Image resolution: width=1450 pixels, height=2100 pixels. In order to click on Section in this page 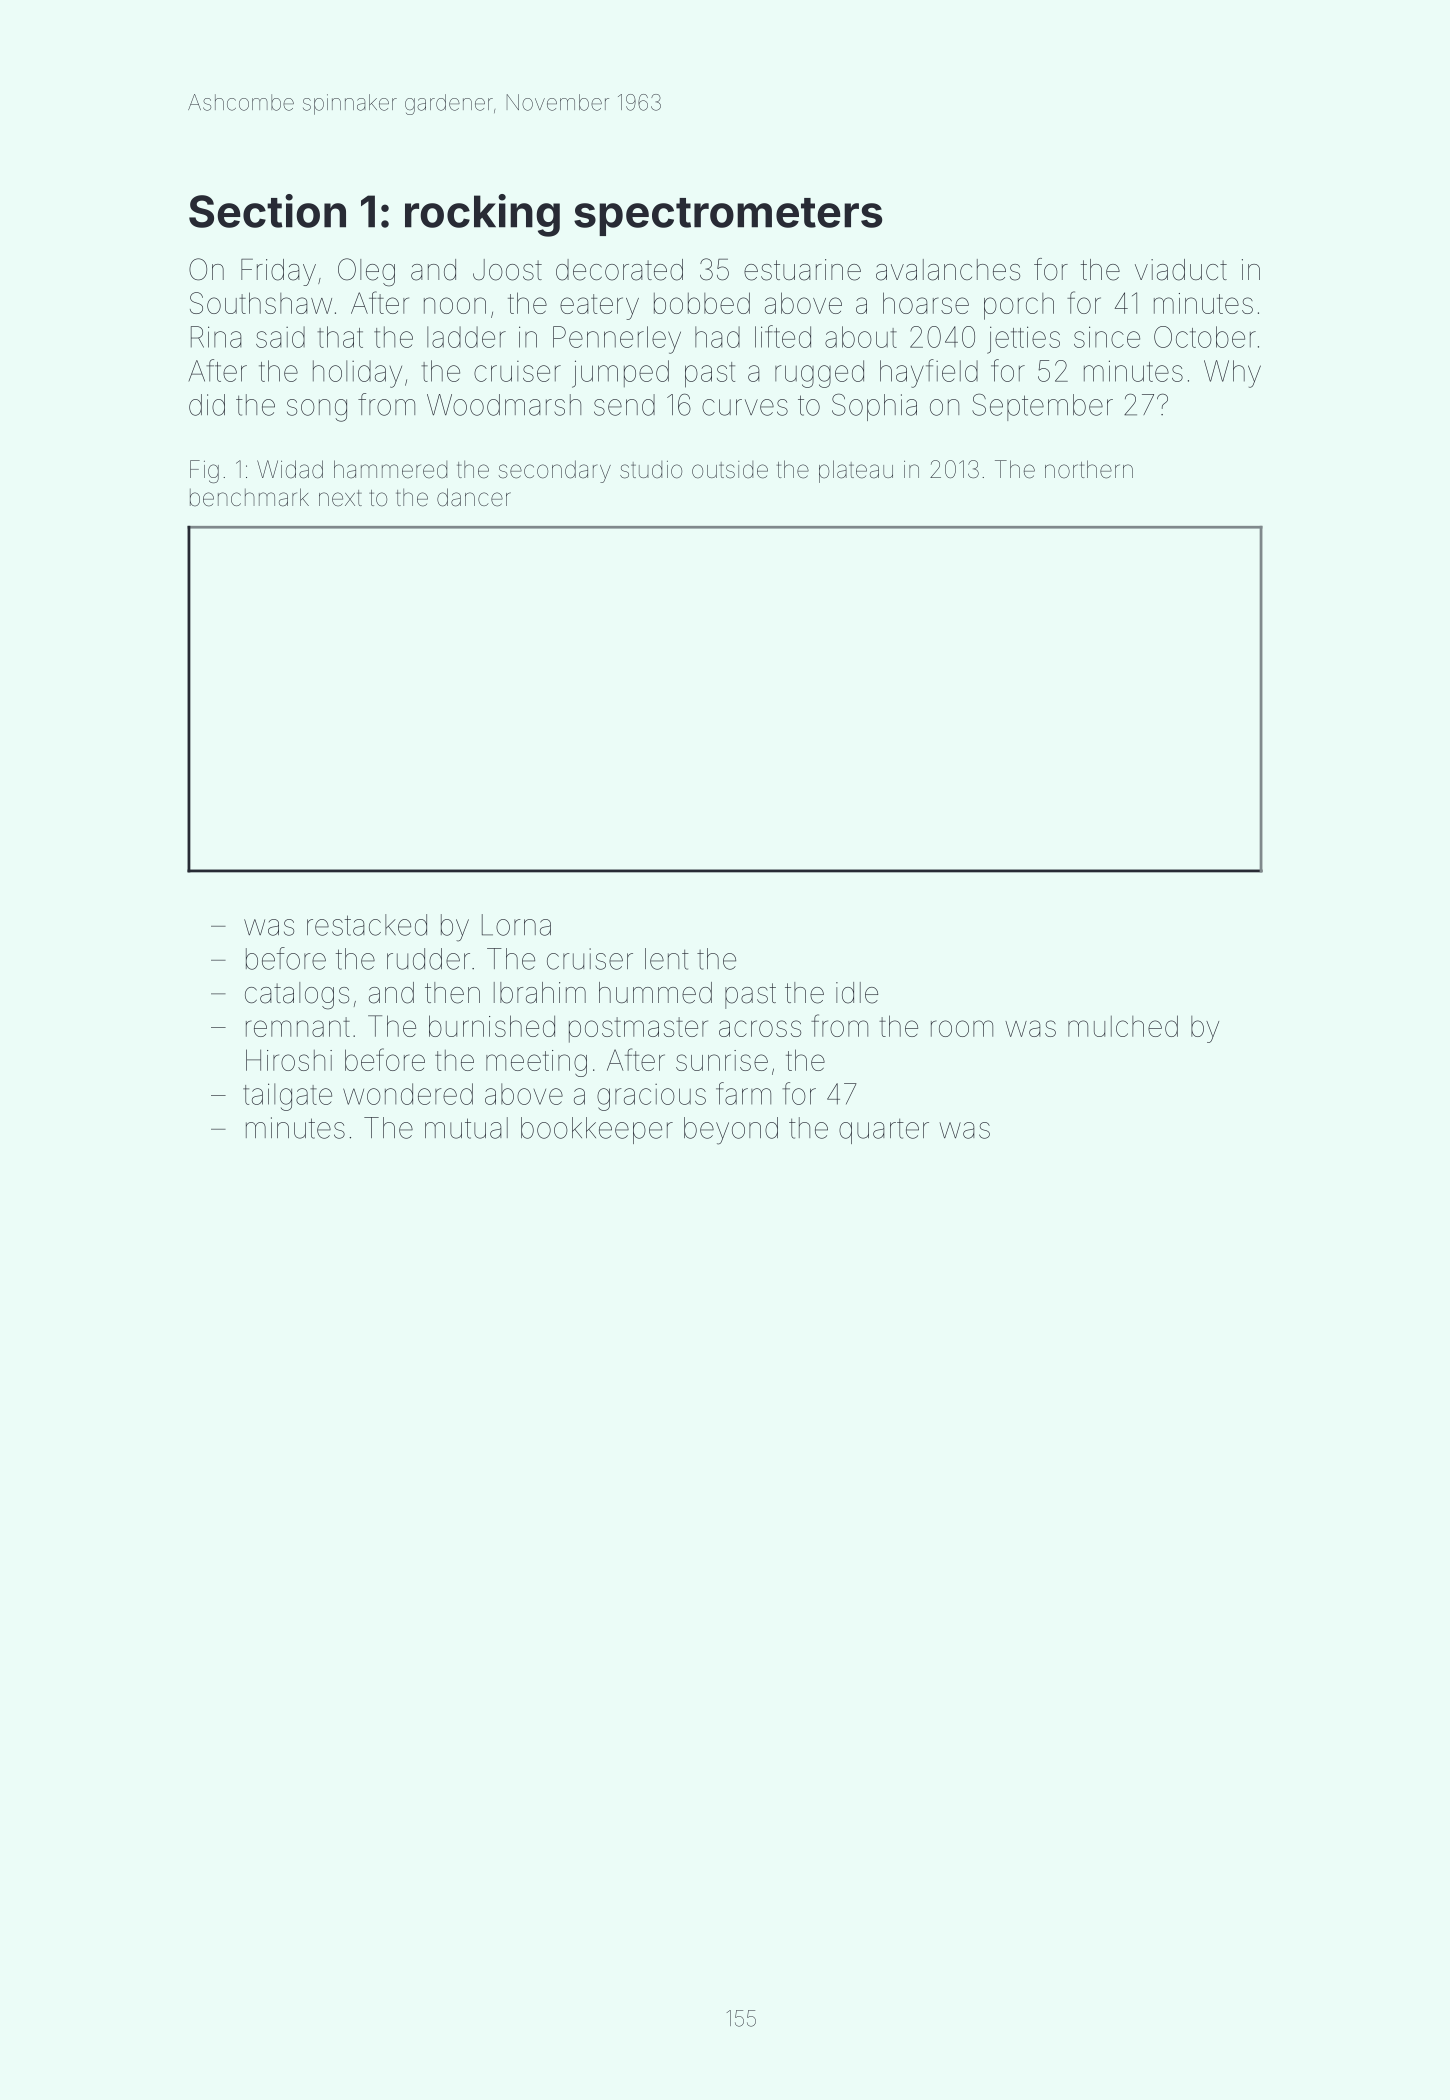, I will do `click(267, 211)`.
